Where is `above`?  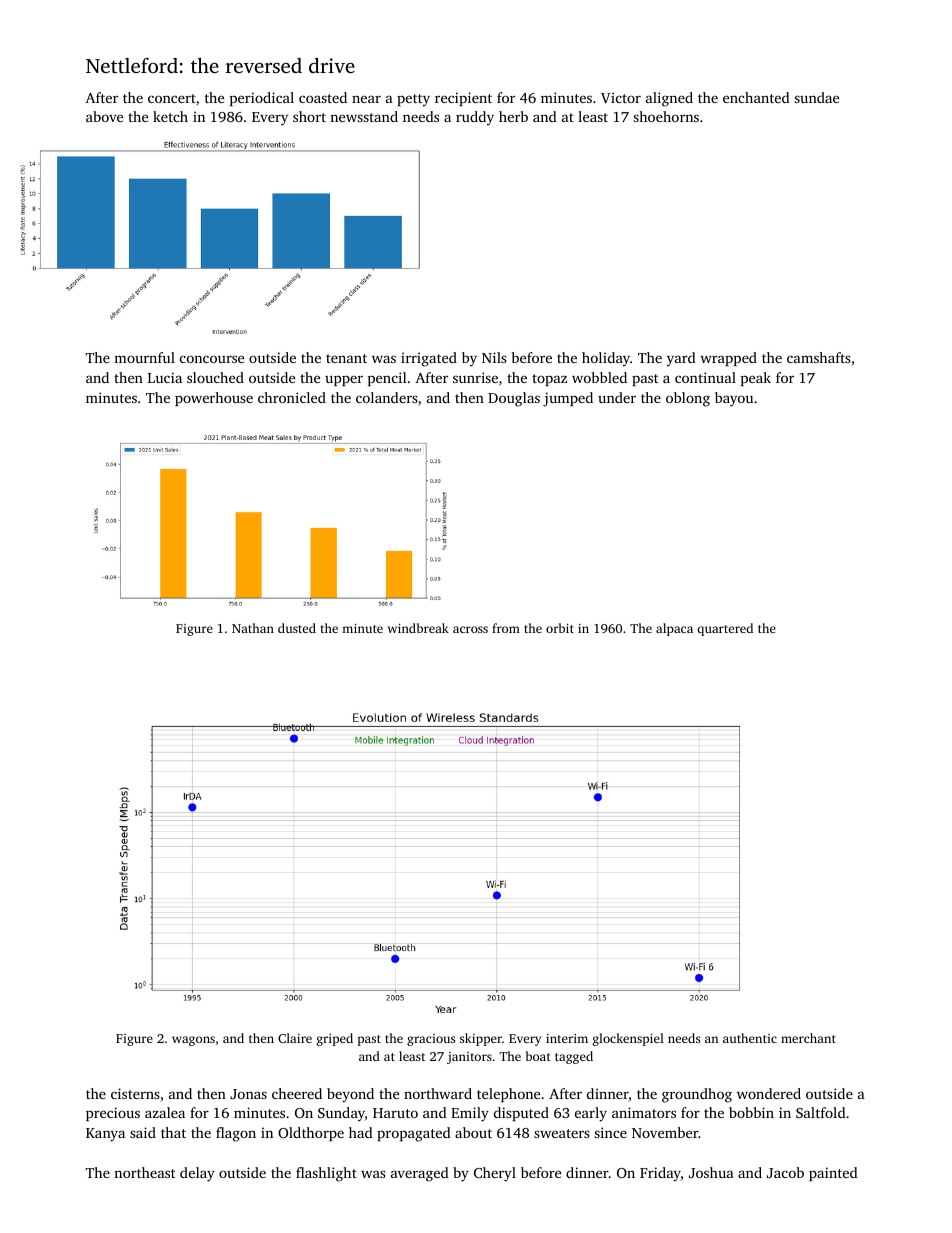
above is located at coordinates (104, 116).
